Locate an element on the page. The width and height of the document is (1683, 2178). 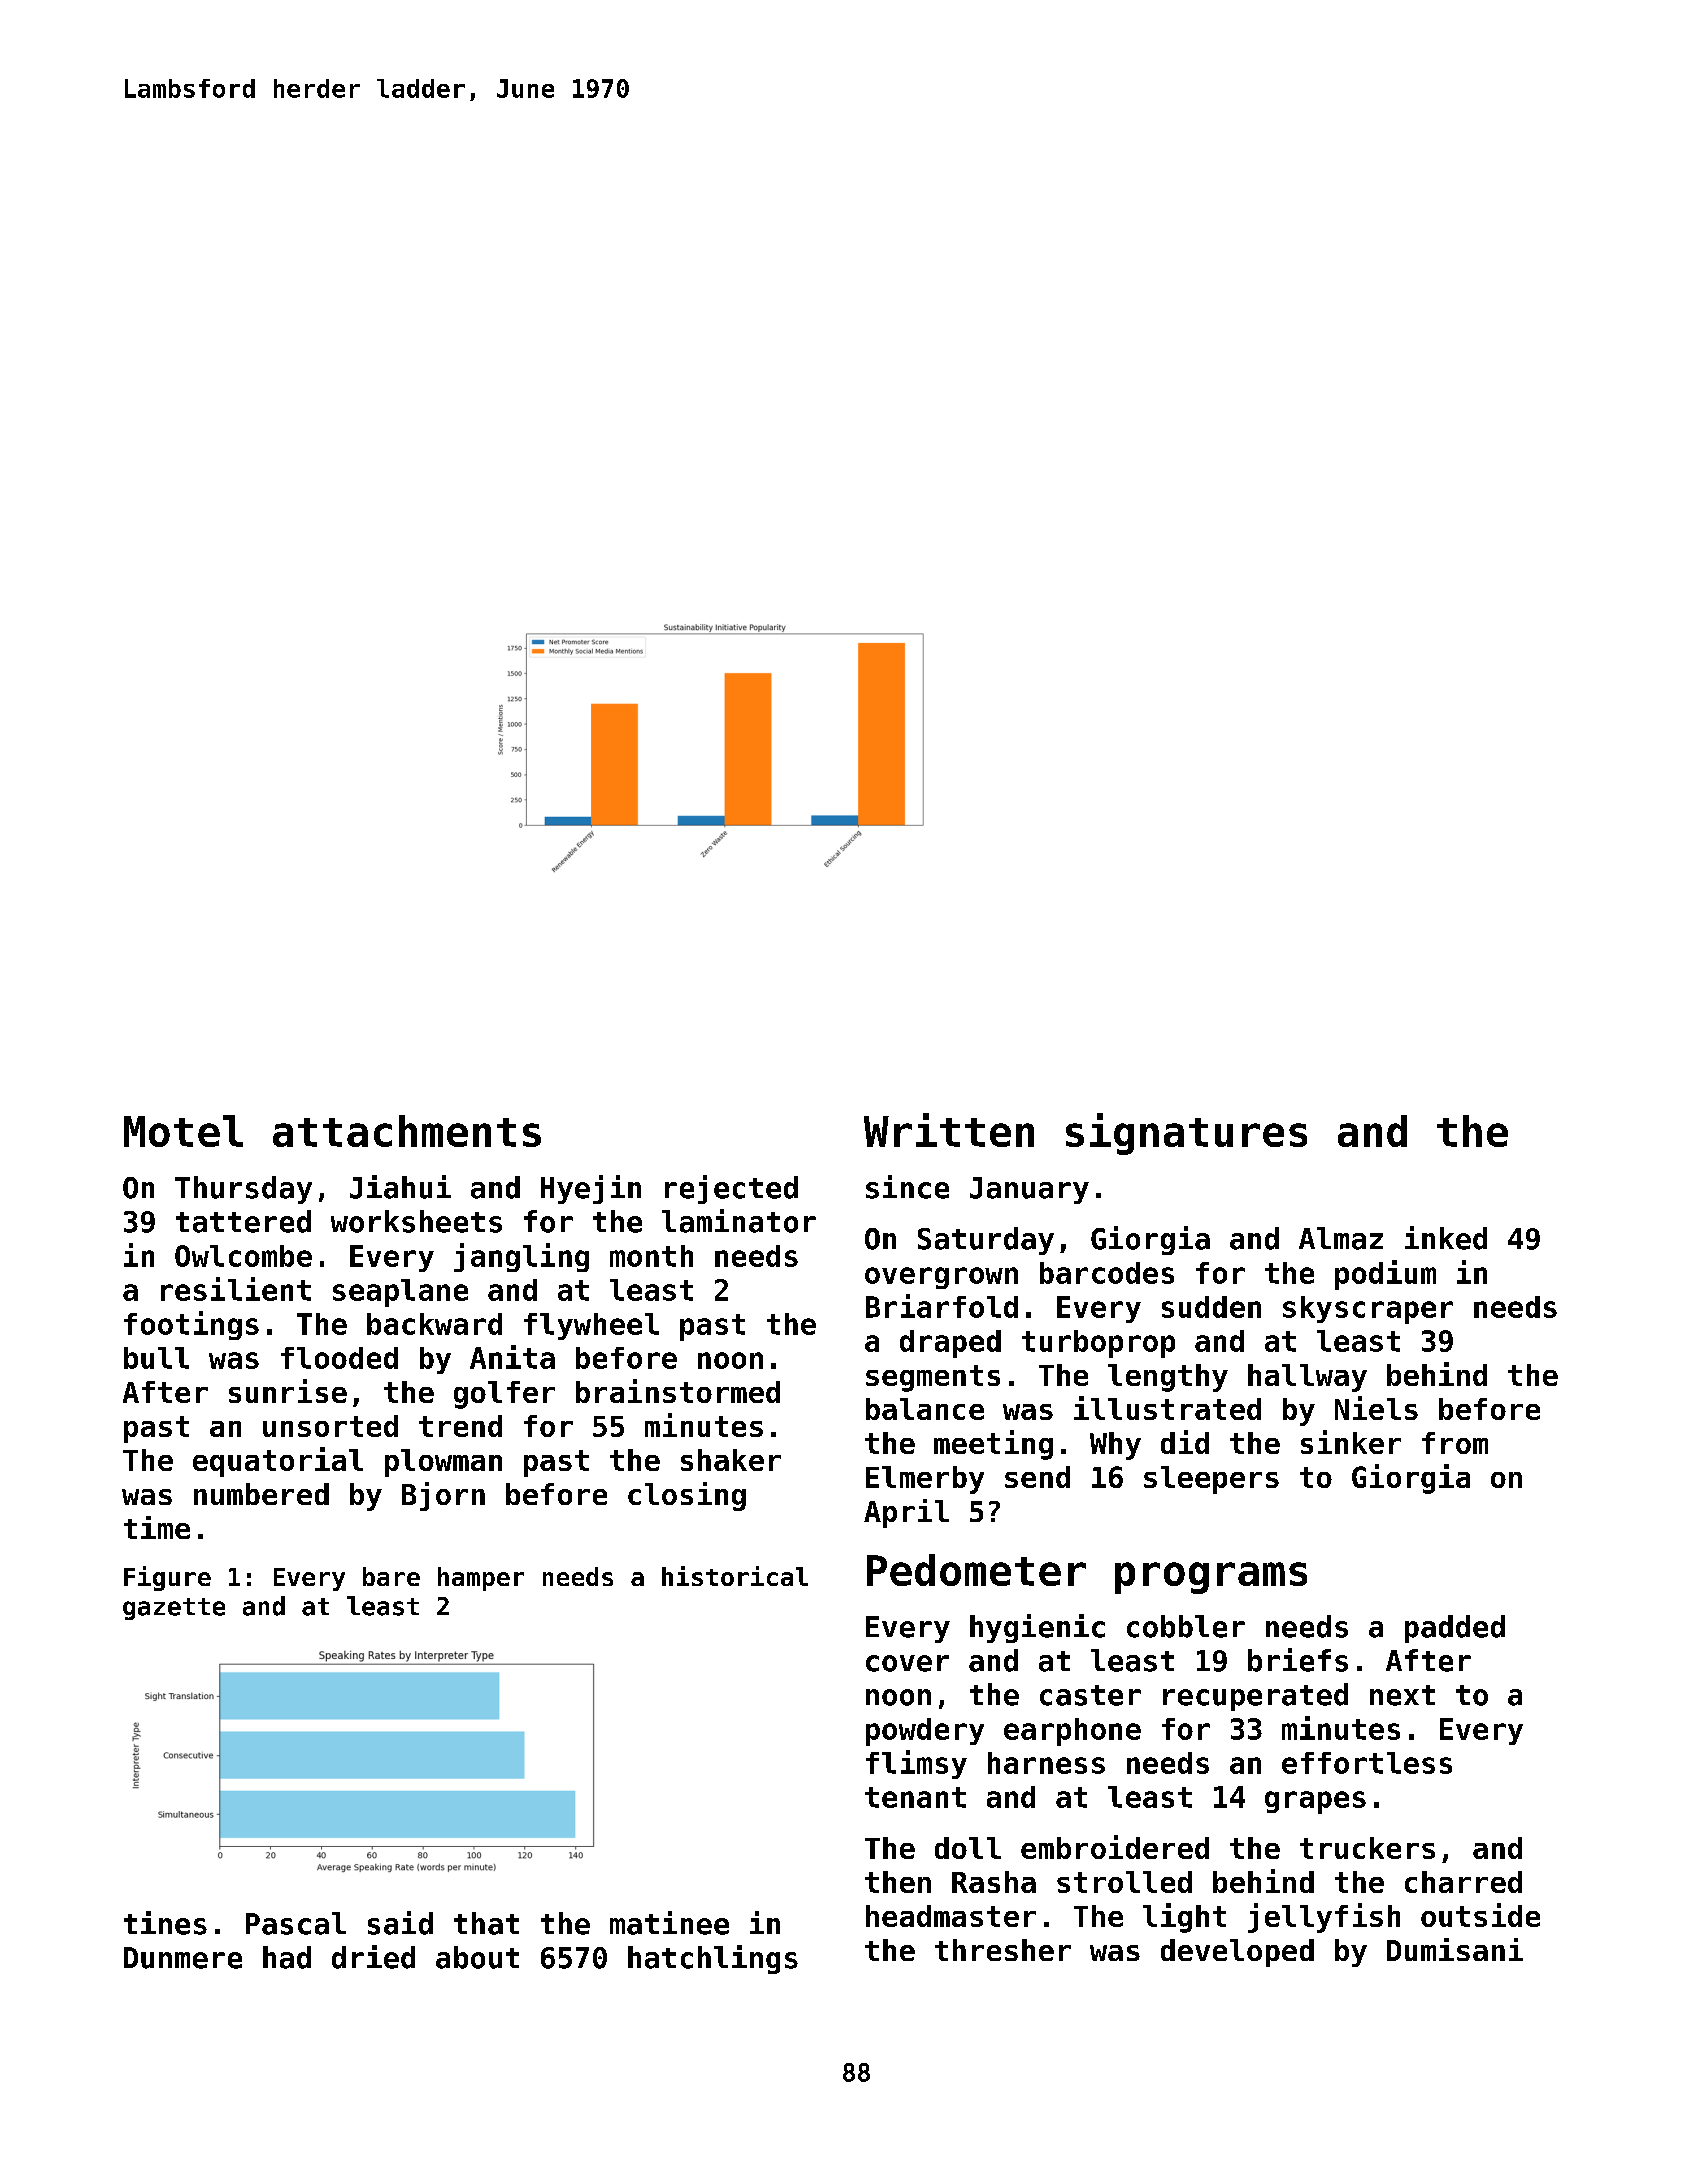
historical is located at coordinates (735, 1576).
